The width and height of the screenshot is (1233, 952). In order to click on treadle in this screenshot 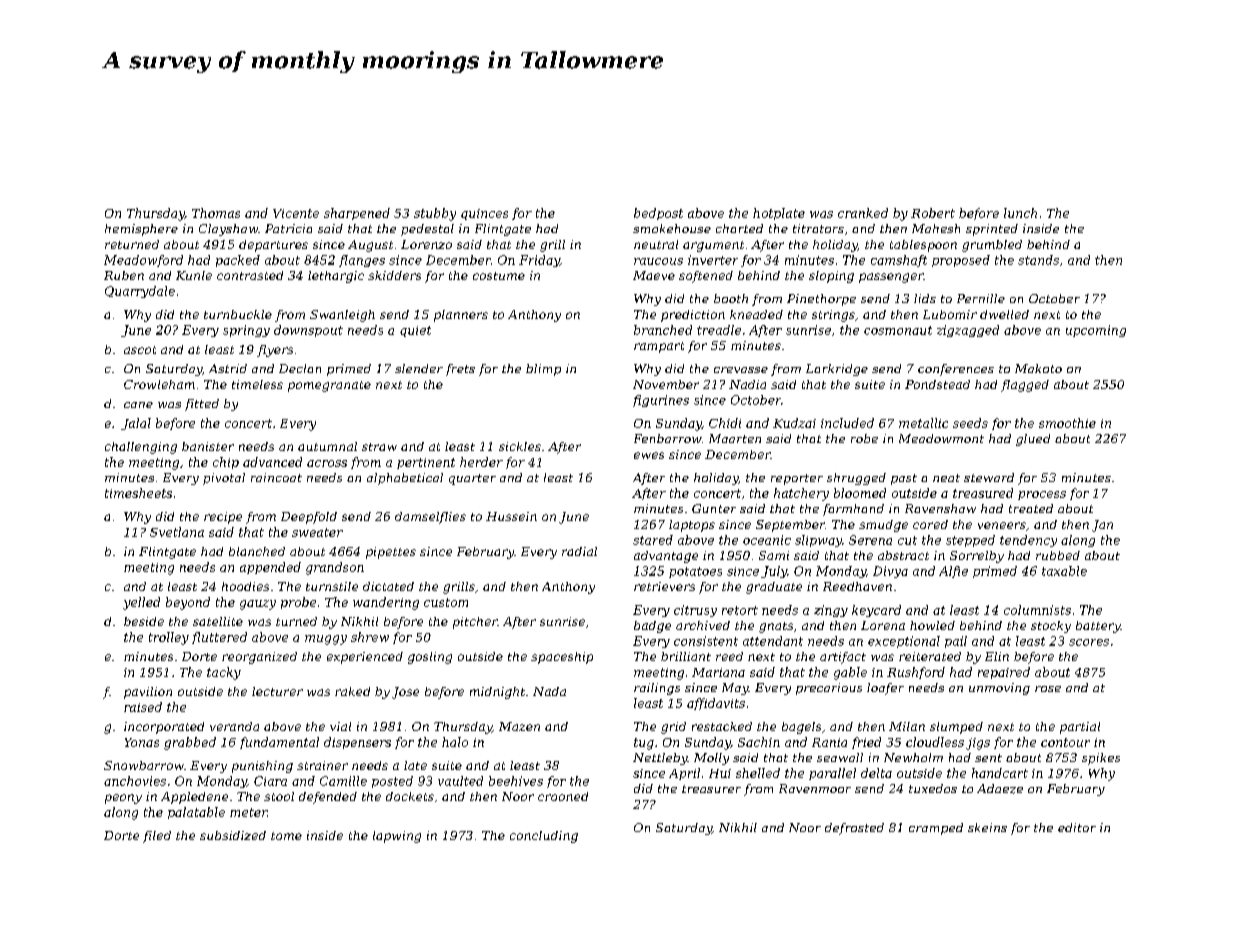, I will do `click(719, 330)`.
